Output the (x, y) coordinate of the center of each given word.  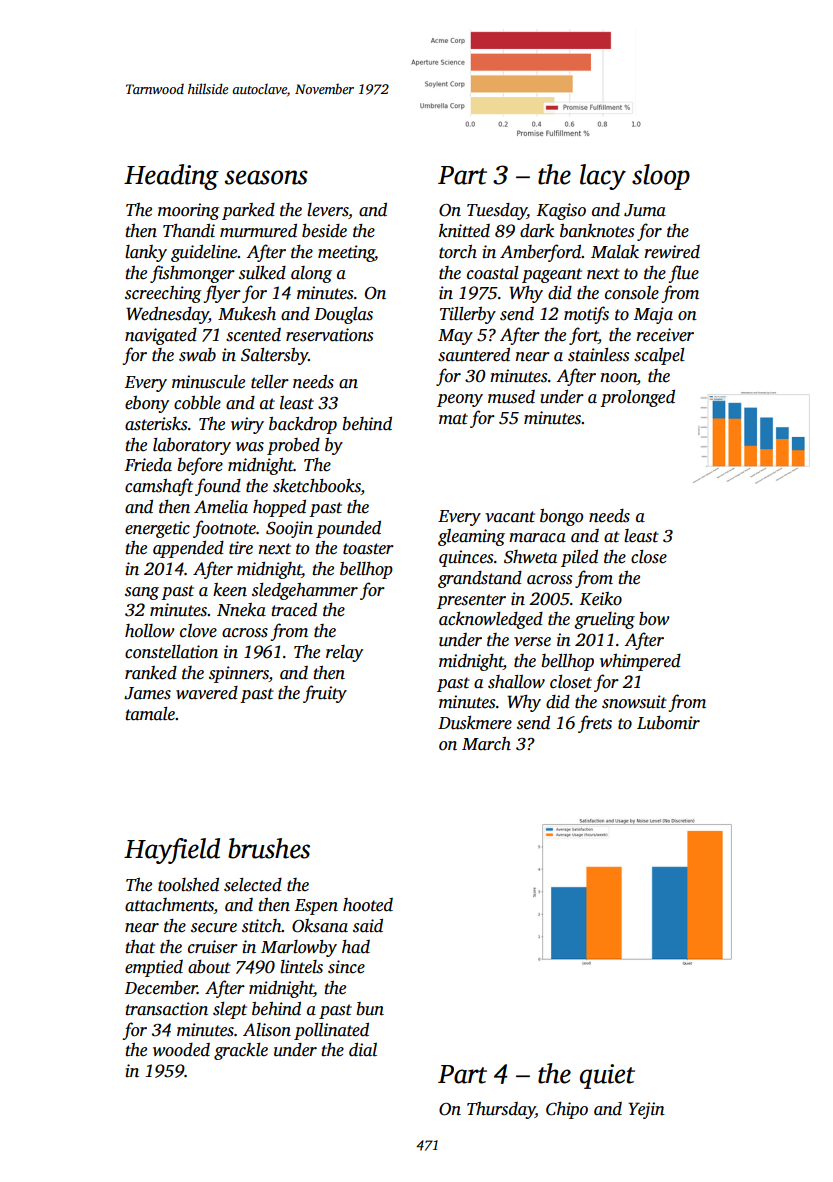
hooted (368, 905)
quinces (466, 558)
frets (595, 724)
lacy (603, 177)
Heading (171, 177)
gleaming (471, 537)
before (200, 466)
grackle (241, 1051)
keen (230, 590)
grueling (604, 620)
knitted (464, 231)
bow (654, 619)
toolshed (188, 885)
